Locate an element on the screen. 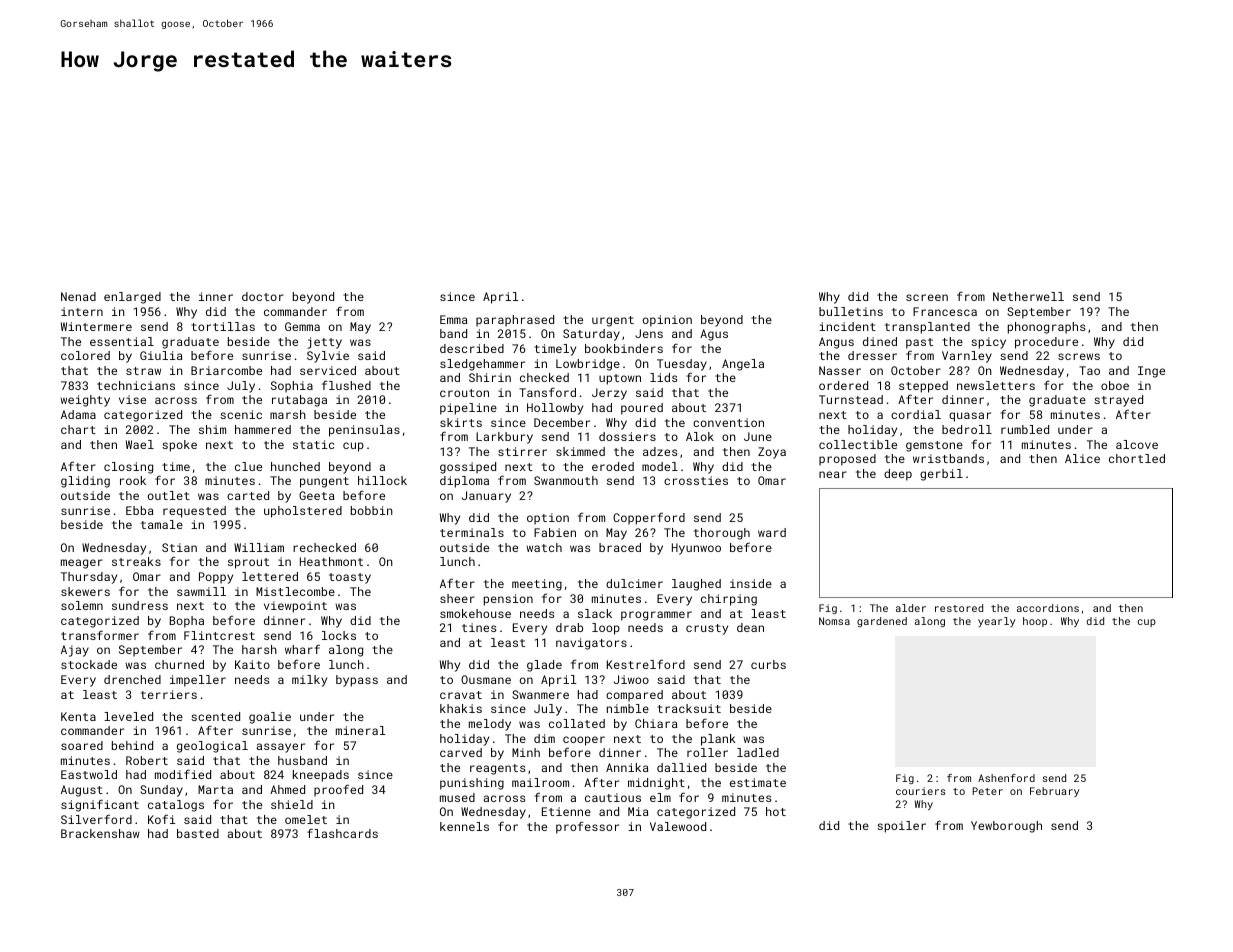 Image resolution: width=1233 pixels, height=952 pixels. Yewborough is located at coordinates (1006, 827).
